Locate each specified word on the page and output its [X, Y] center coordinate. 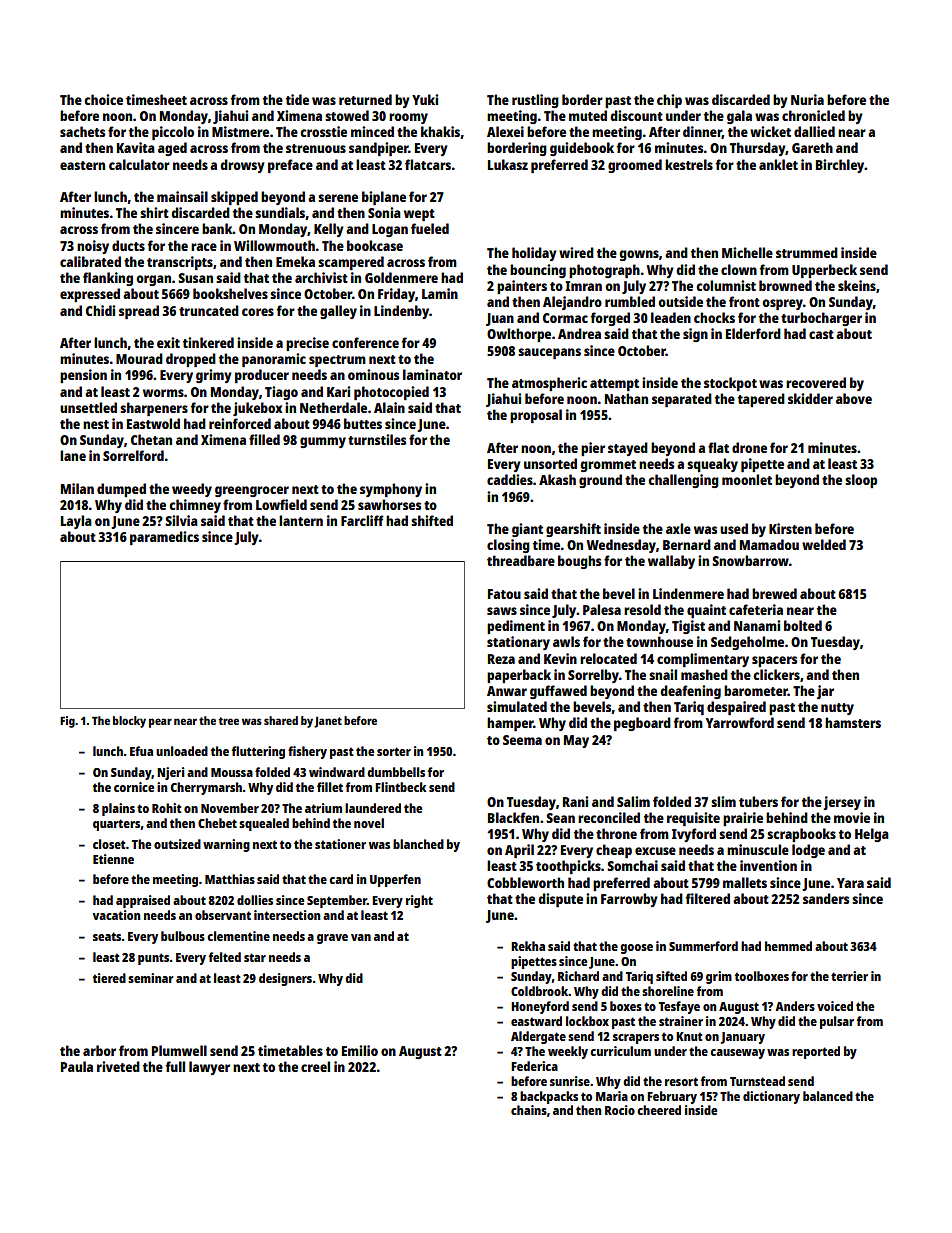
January [742, 1038]
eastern [82, 165]
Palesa [602, 609]
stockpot [730, 384]
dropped [191, 360]
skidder [810, 398]
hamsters [853, 722]
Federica [534, 1066]
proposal [536, 416]
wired [576, 252]
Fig [67, 722]
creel [315, 1066]
